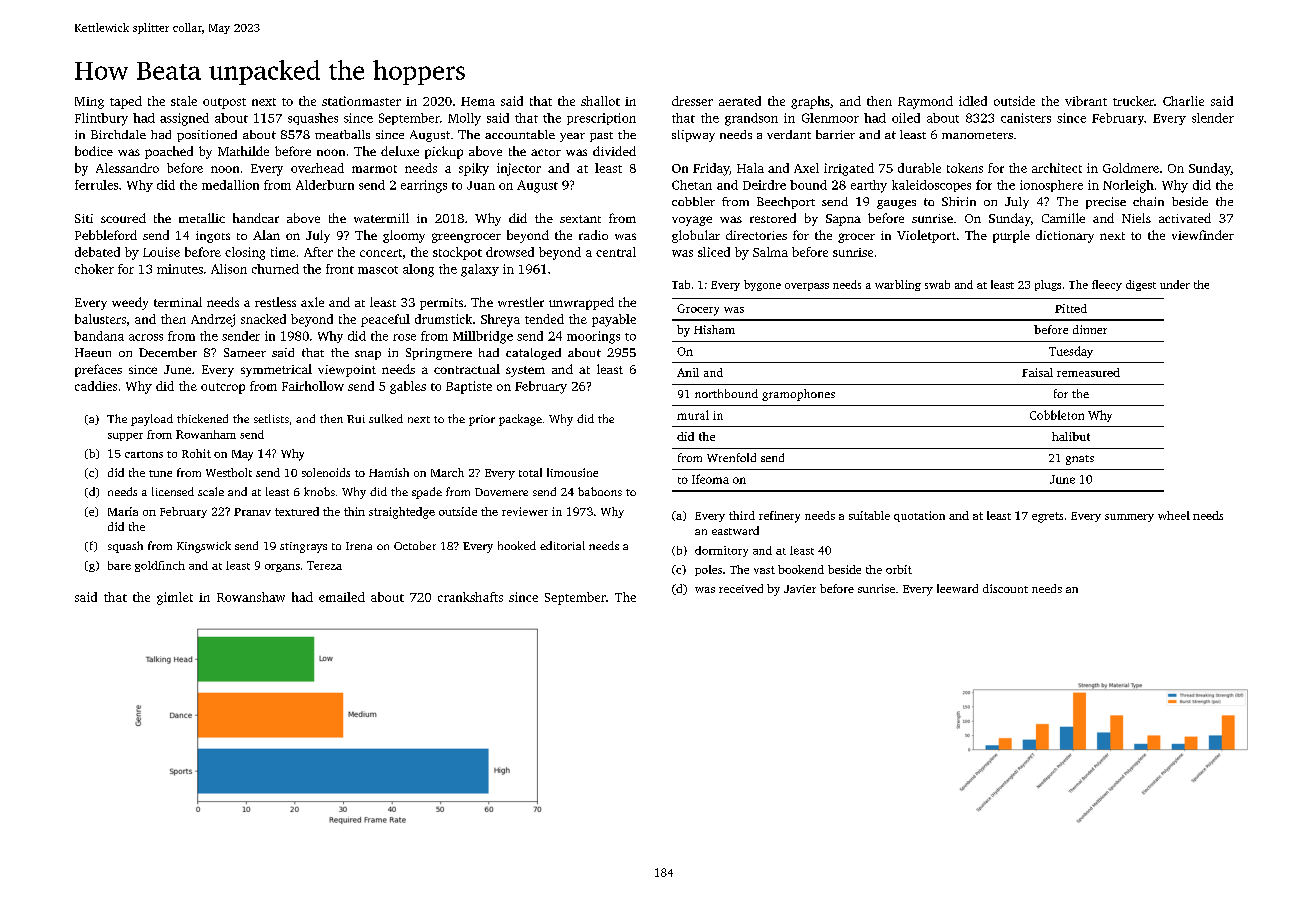 The width and height of the document is (1308, 924). Describe the element at coordinates (175, 598) in the document. I see `gimlet` at that location.
